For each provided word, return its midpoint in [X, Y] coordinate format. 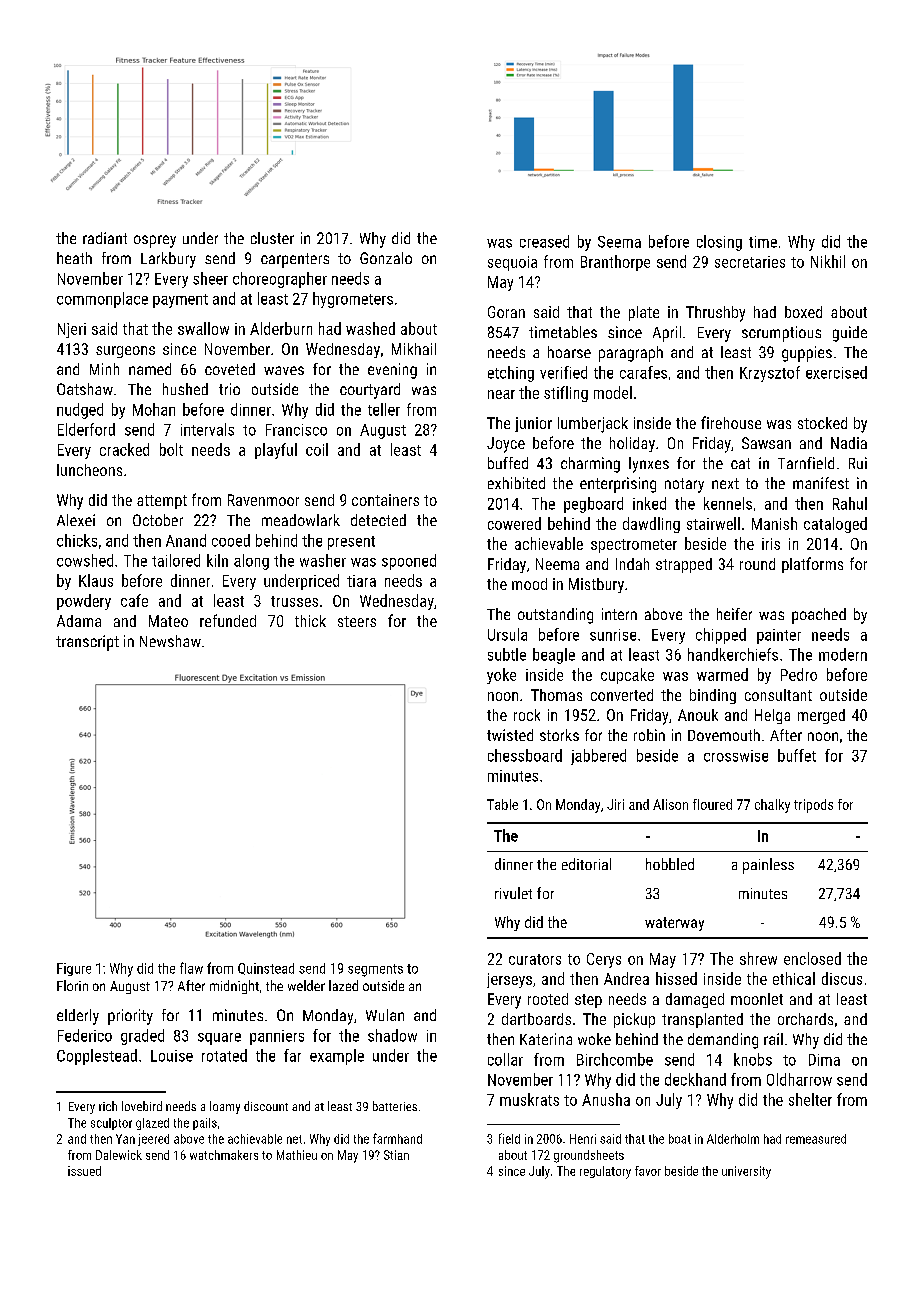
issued [84, 1171]
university [746, 1172]
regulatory [605, 1172]
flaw [191, 968]
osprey [155, 241]
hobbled [670, 864]
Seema [619, 242]
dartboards [536, 1019]
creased [544, 241]
